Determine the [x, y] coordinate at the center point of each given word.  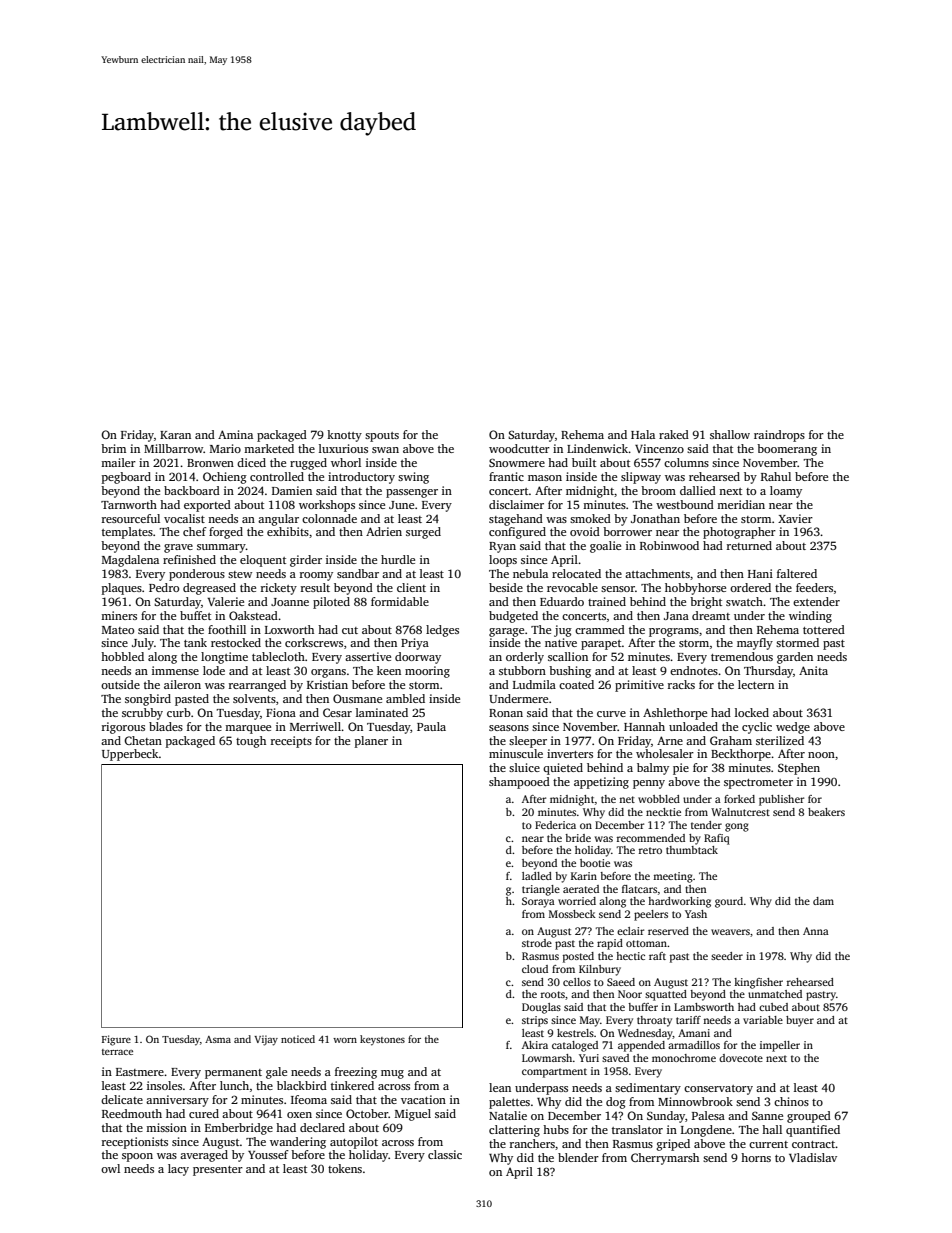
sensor [618, 589]
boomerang [787, 450]
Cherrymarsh [665, 1159]
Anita [813, 670]
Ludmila [534, 684]
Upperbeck [130, 755]
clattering [514, 1131]
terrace [117, 1052]
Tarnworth [129, 504]
